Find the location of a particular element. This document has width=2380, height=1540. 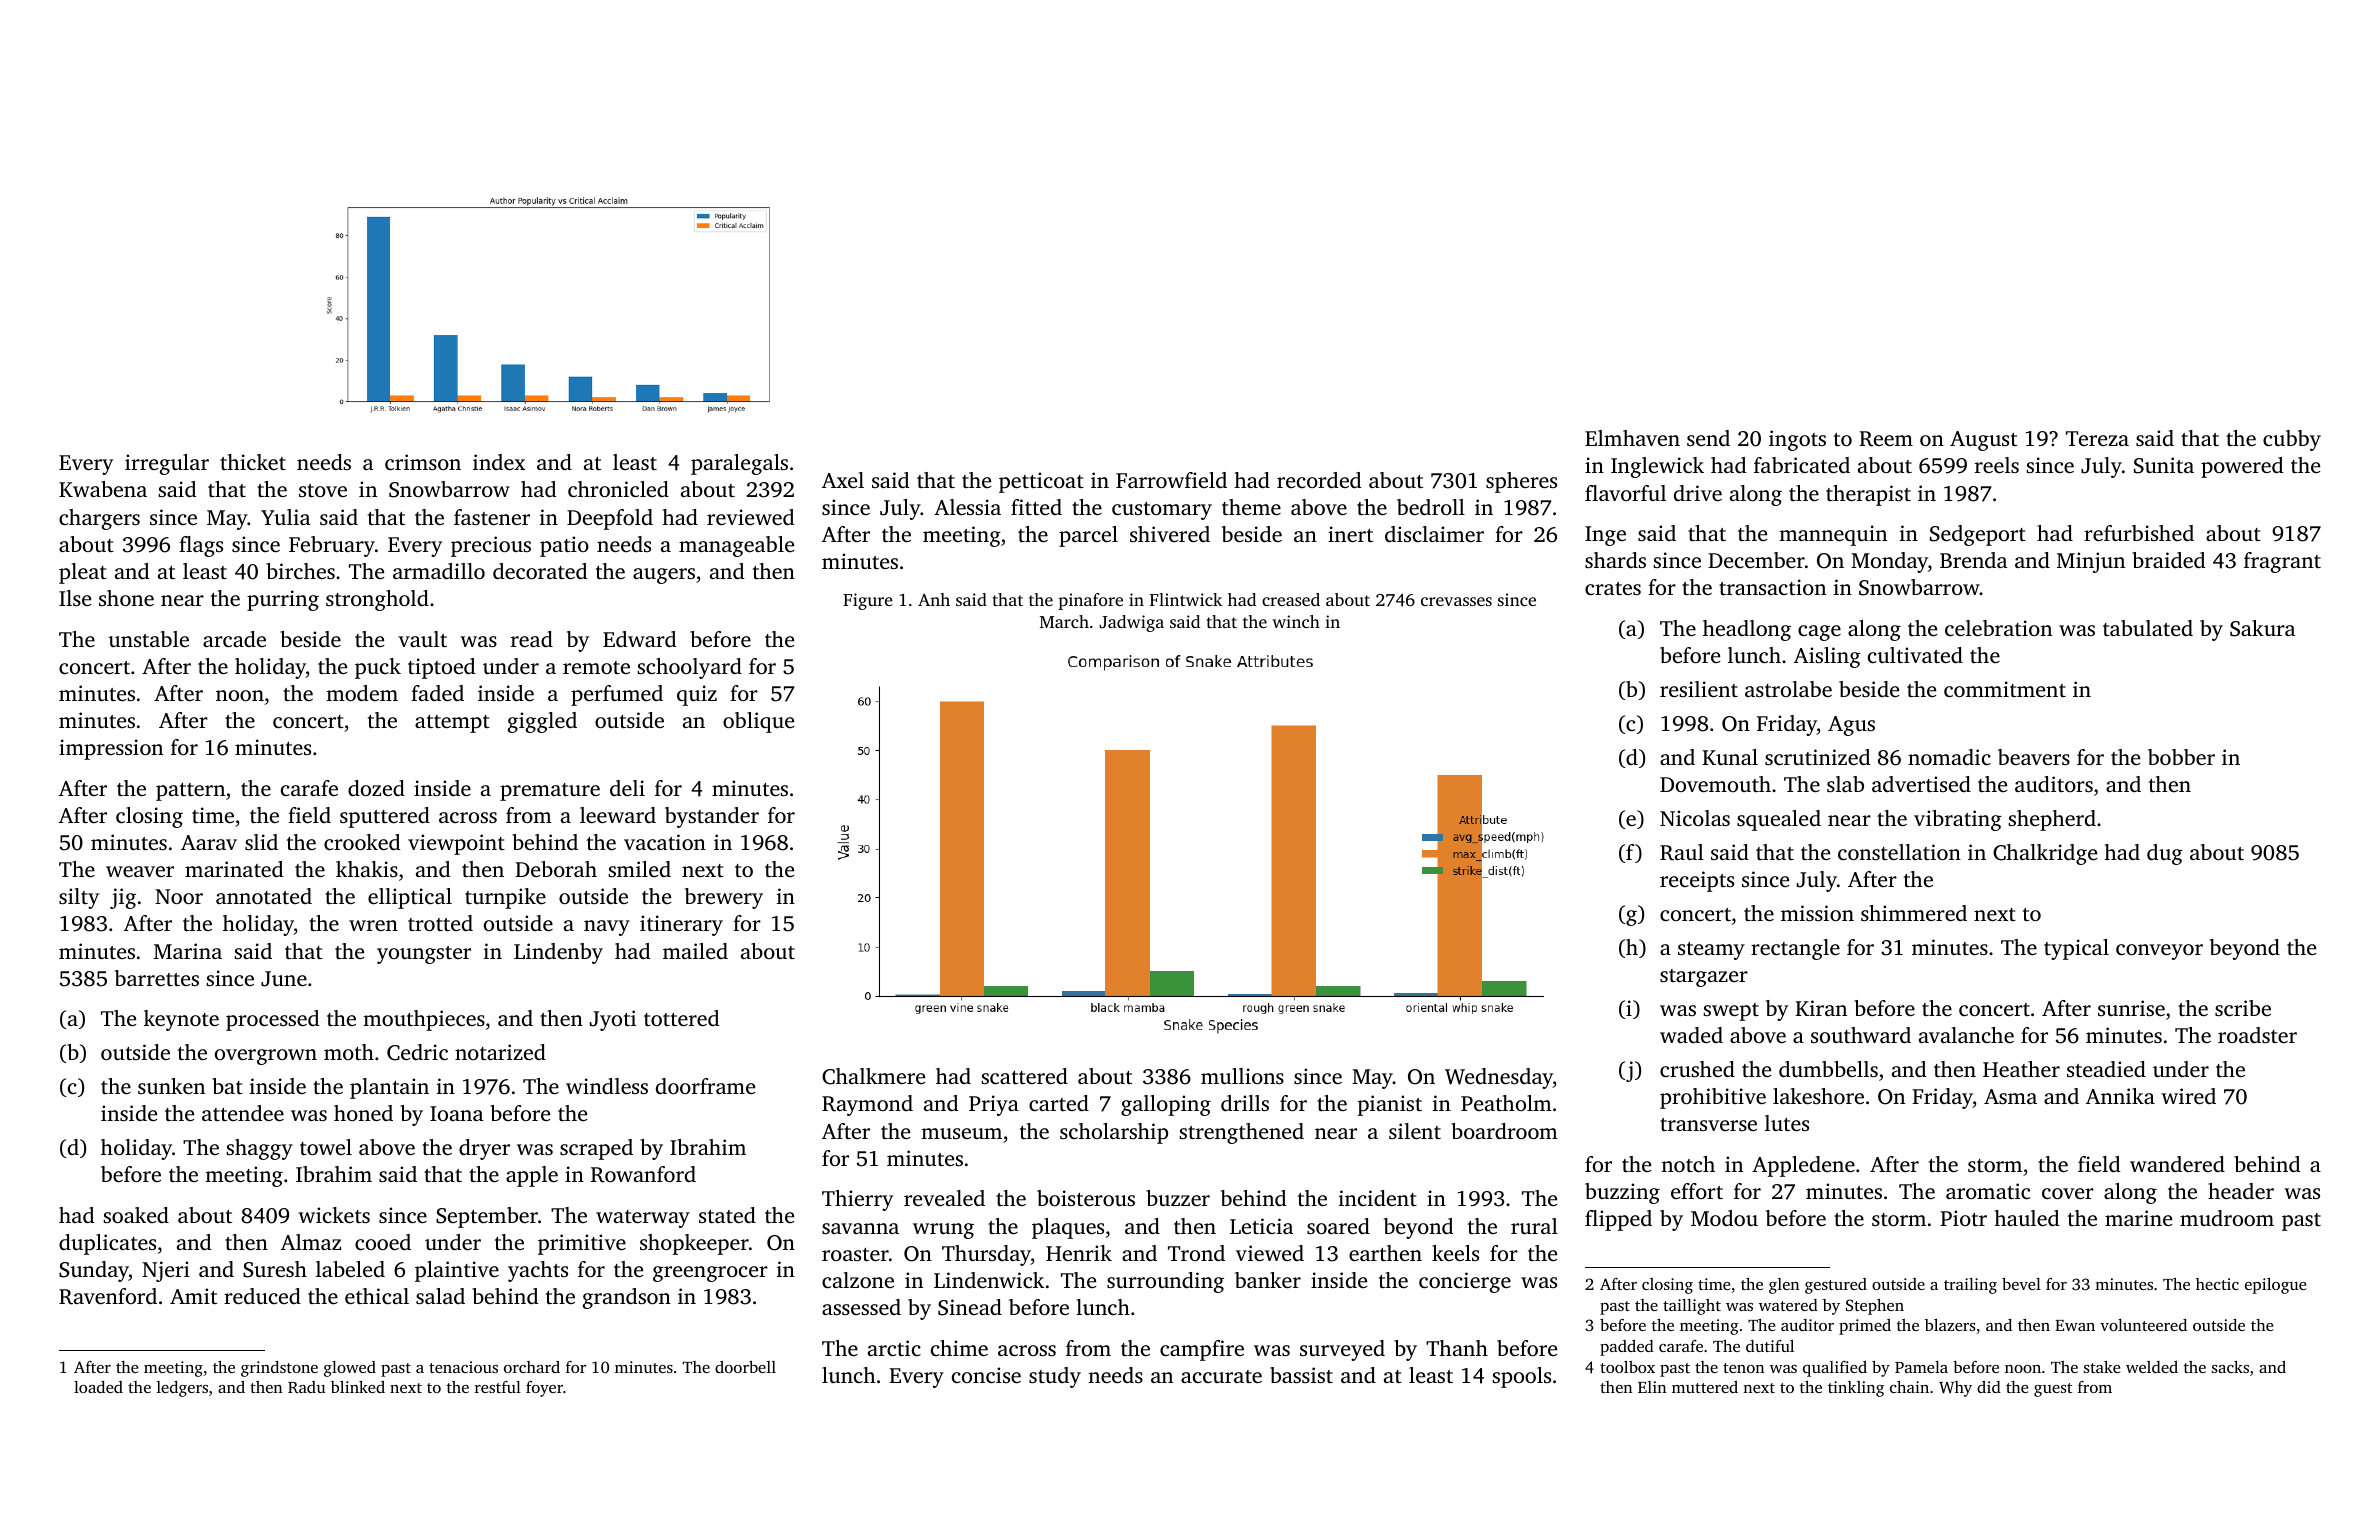

precious is located at coordinates (491, 546).
